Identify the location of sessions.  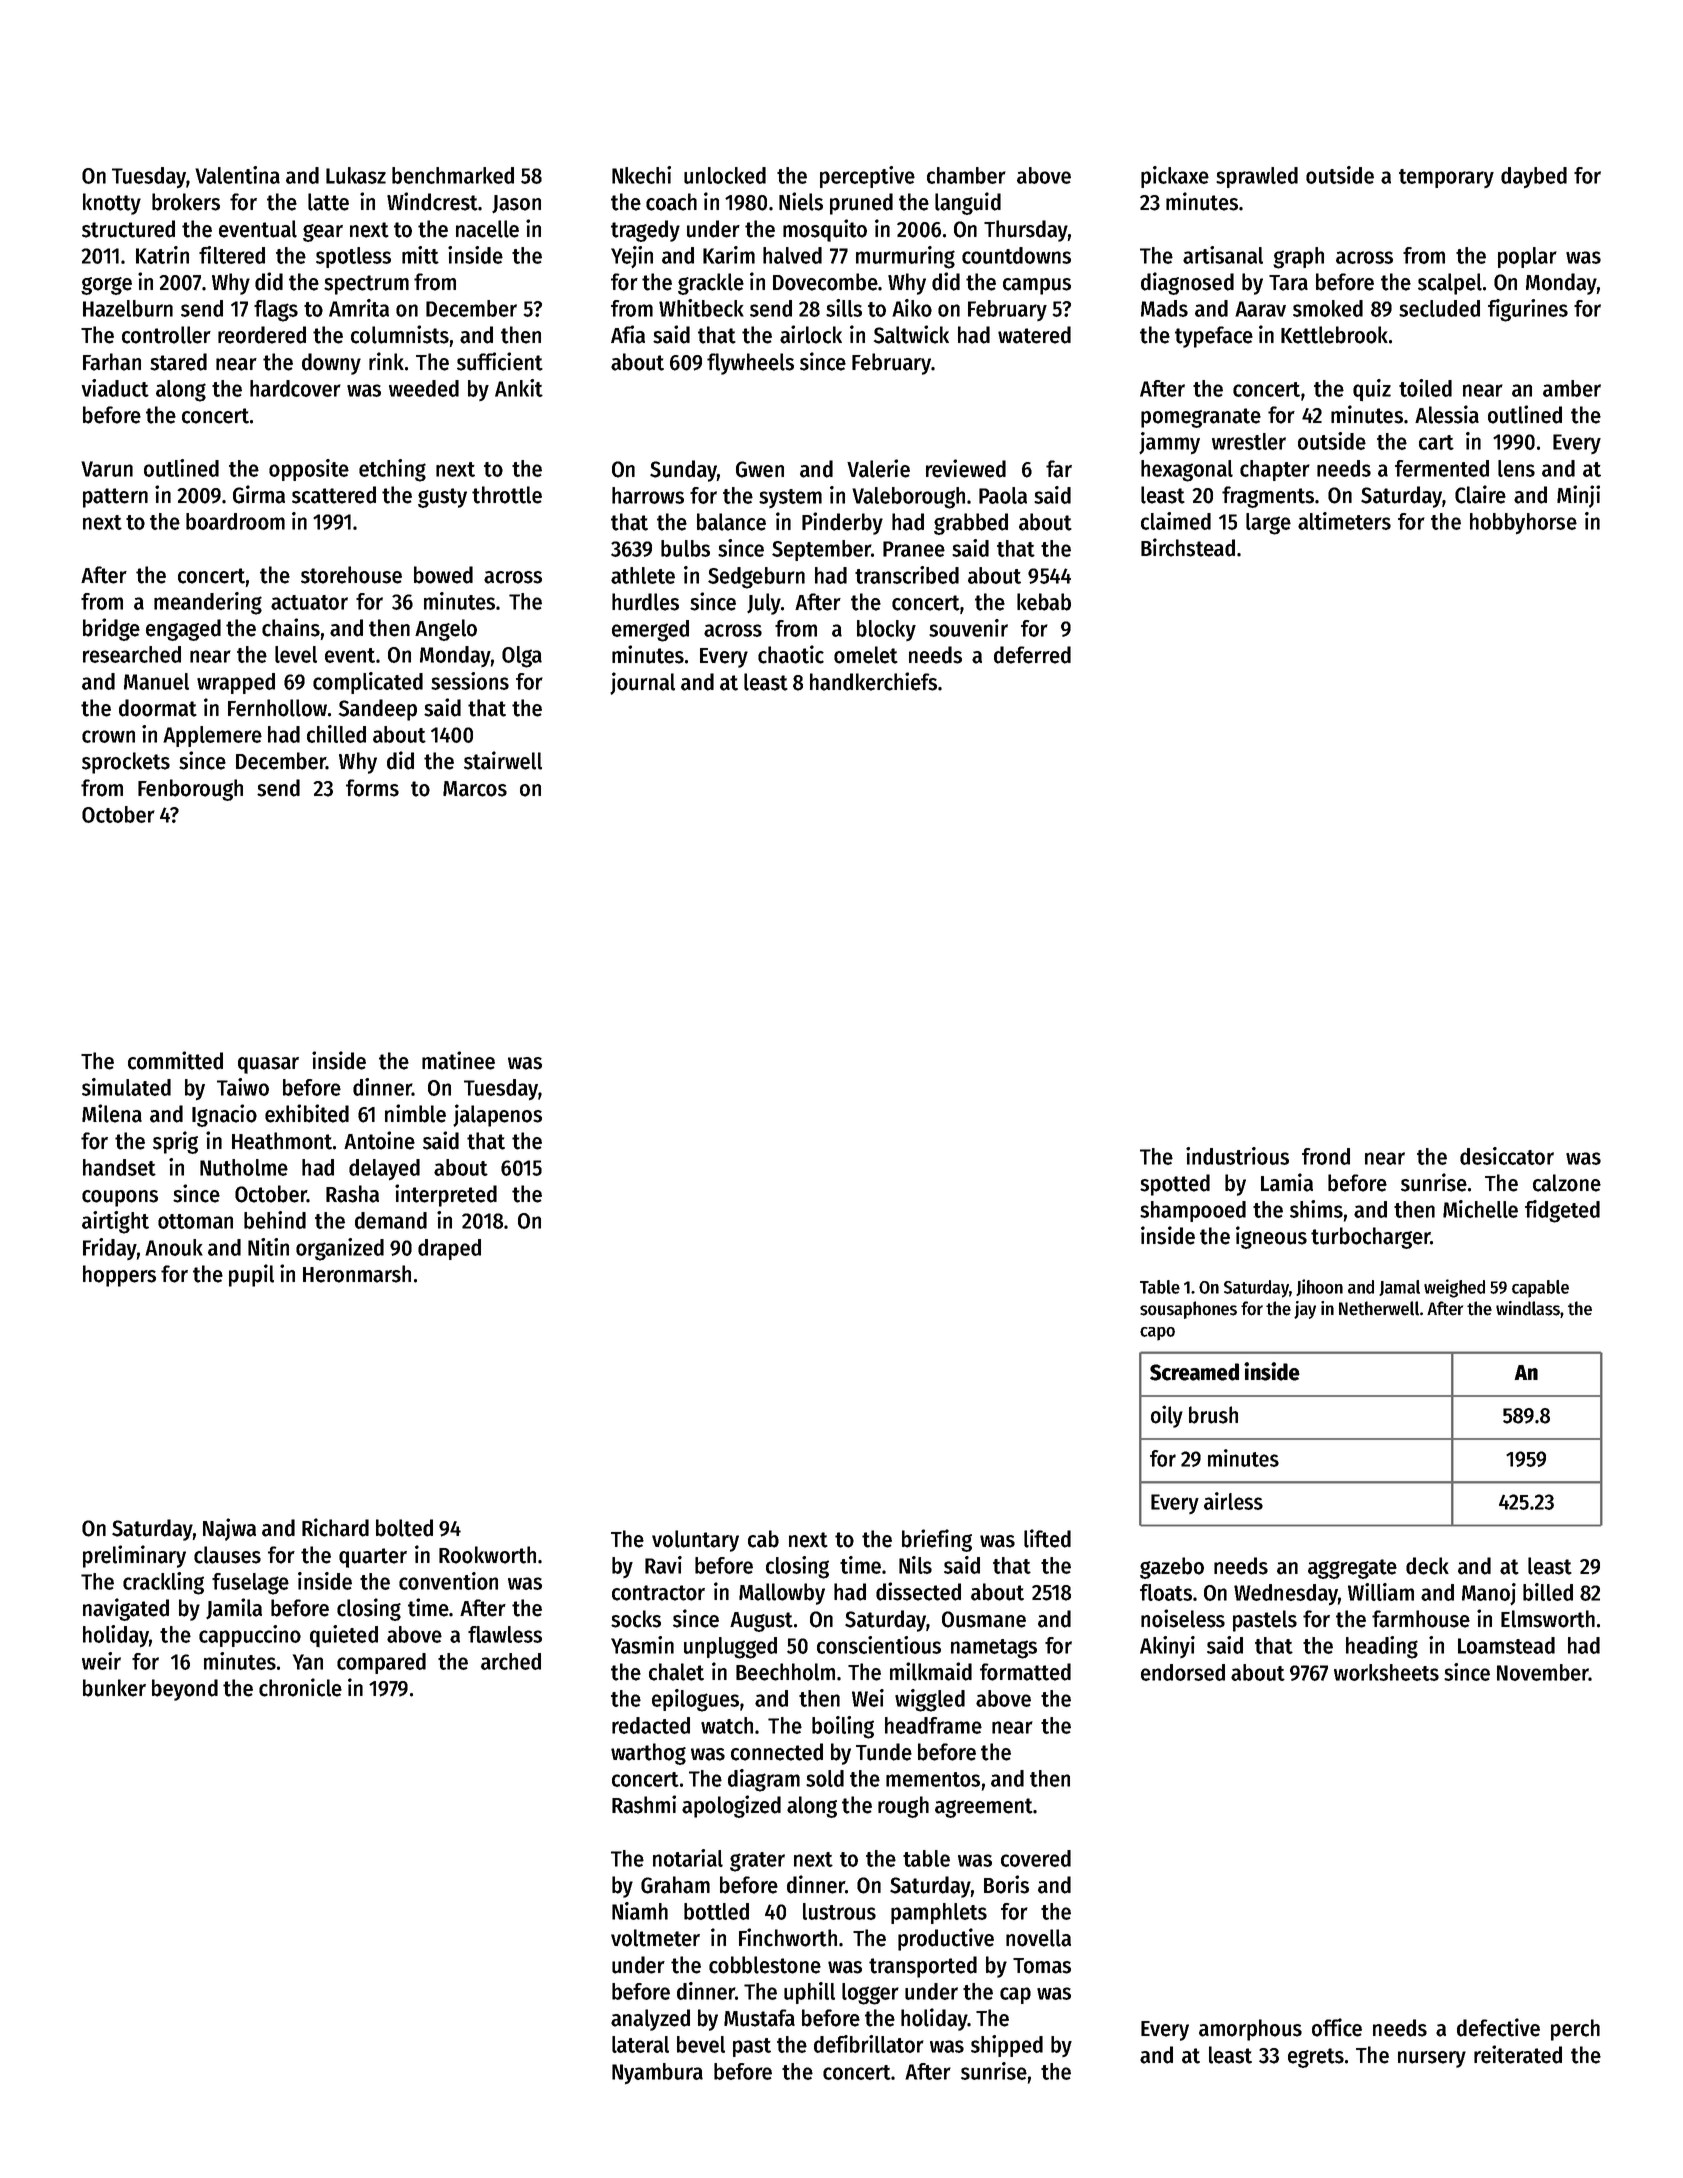
(470, 681).
